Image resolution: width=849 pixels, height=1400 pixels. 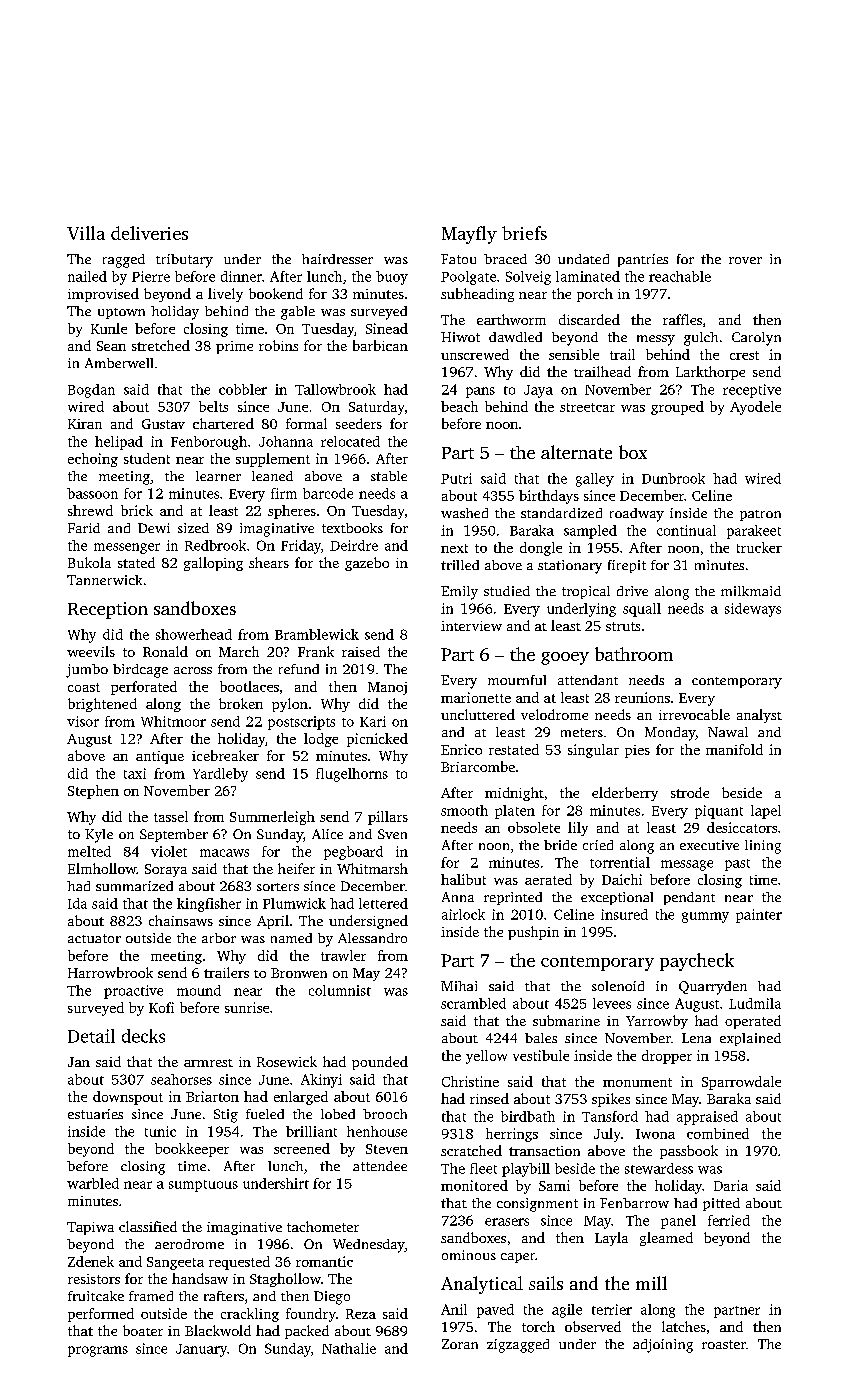 What do you see at coordinates (468, 278) in the screenshot?
I see `Poolgate` at bounding box center [468, 278].
